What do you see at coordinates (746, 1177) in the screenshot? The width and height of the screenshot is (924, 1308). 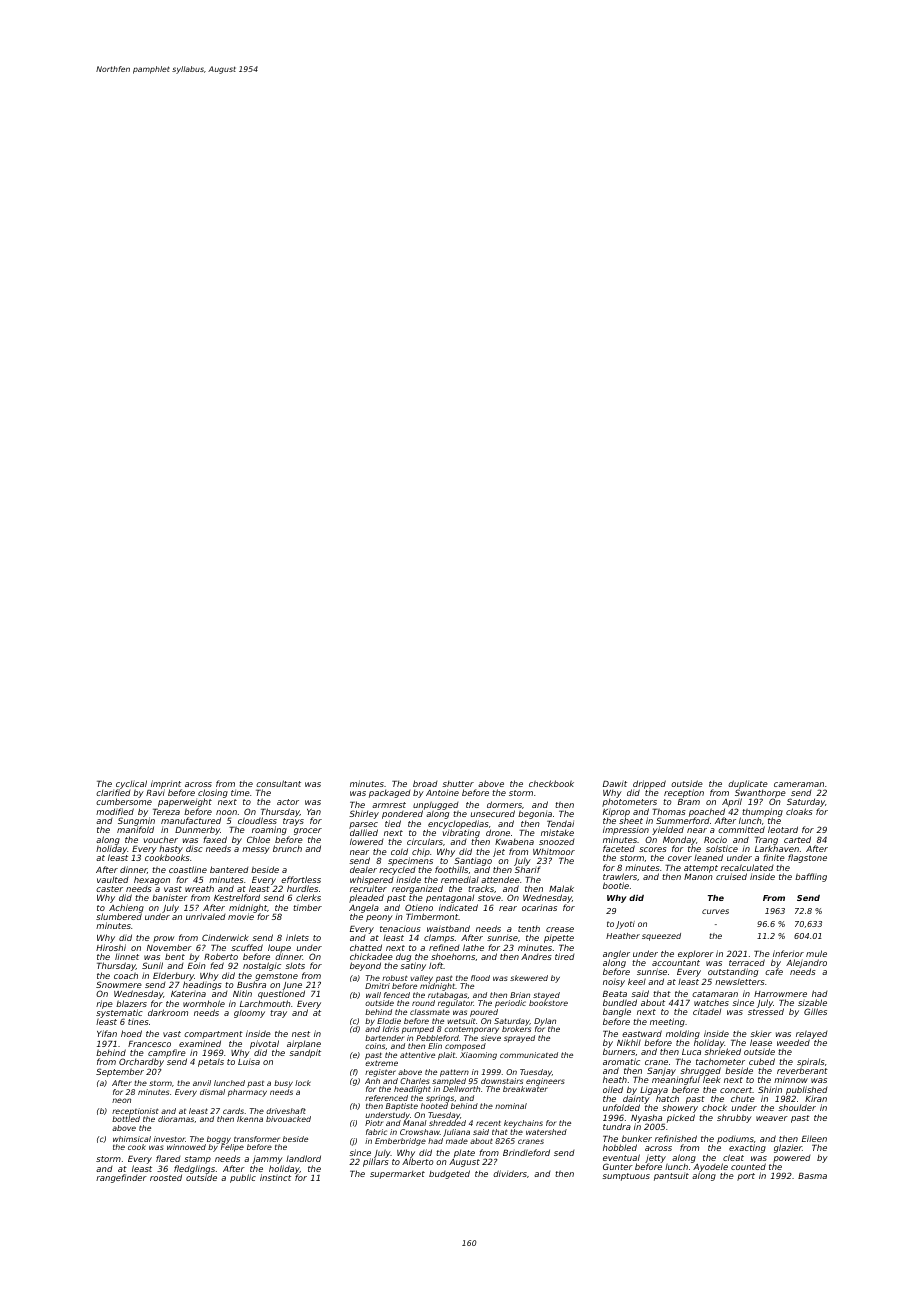 I see `port` at bounding box center [746, 1177].
